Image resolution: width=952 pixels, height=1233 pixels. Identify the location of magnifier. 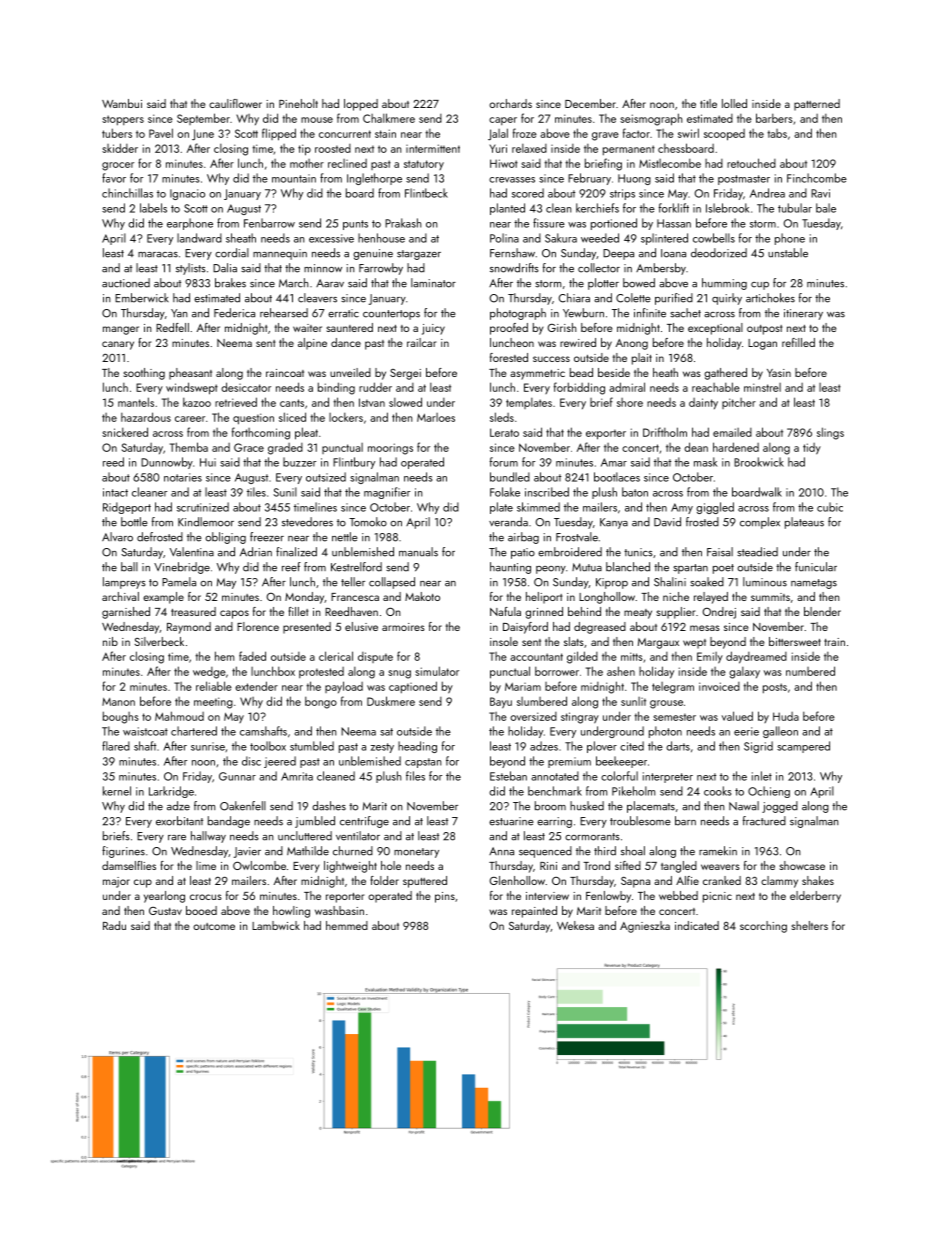
(387, 493).
